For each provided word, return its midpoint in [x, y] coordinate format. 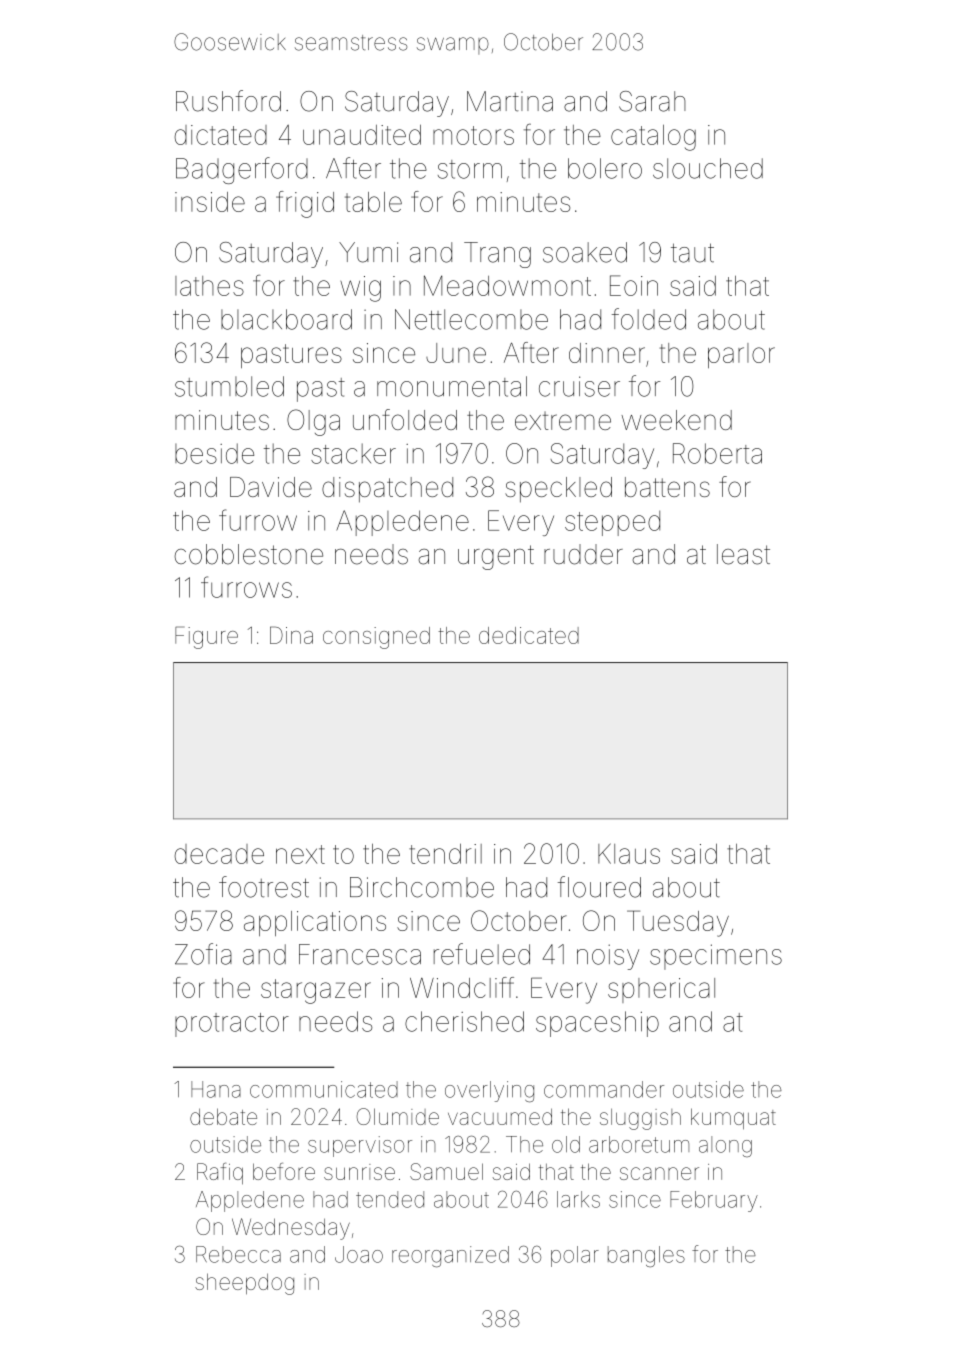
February [714, 1201]
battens [667, 487]
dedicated [529, 635]
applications [315, 923]
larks [578, 1199]
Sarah [652, 101]
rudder [583, 554]
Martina [510, 101]
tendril [445, 854]
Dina [291, 635]
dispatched [387, 490]
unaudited [362, 135]
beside [214, 453]
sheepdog [244, 1284]
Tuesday [678, 923]
